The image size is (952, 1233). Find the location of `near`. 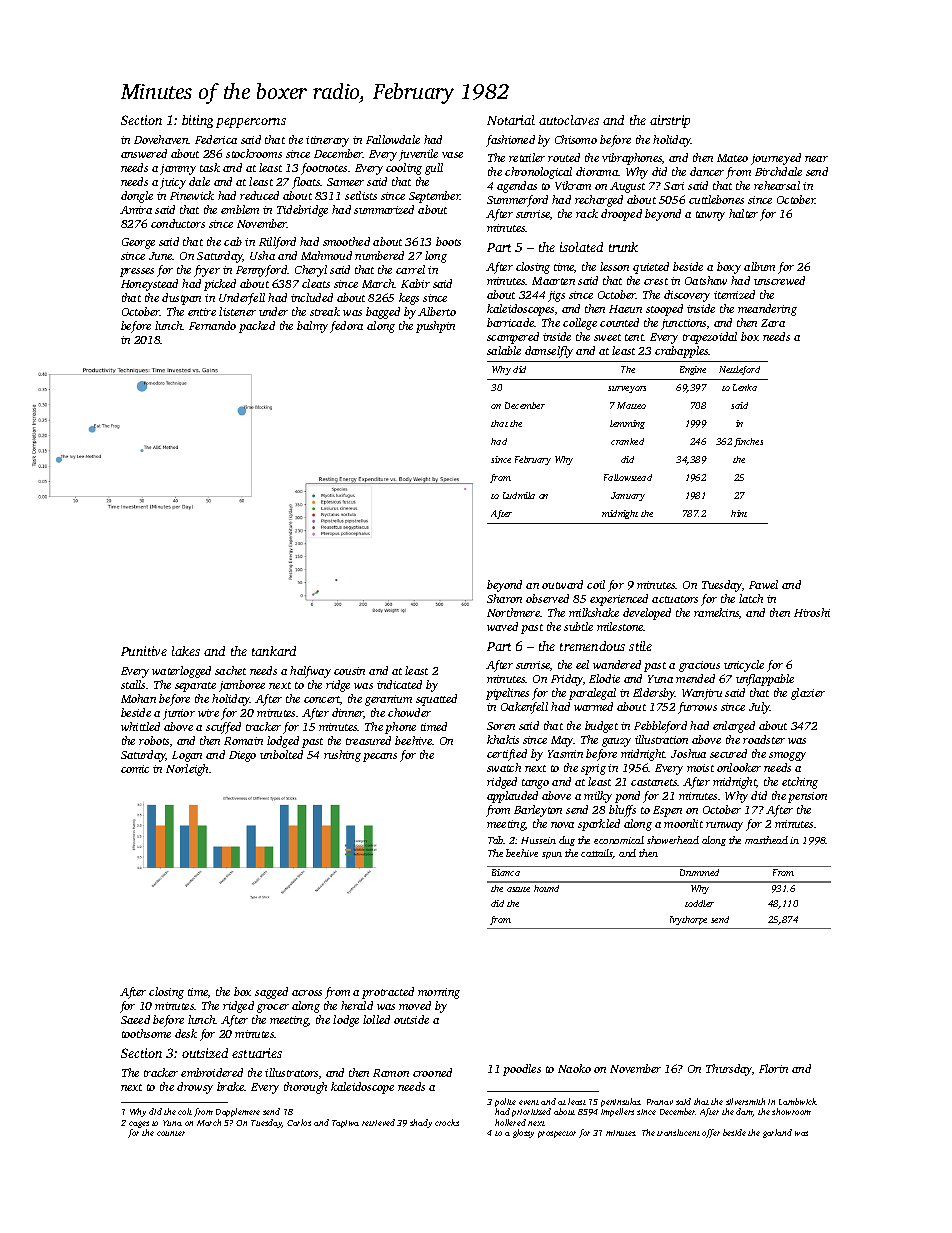

near is located at coordinates (816, 159).
